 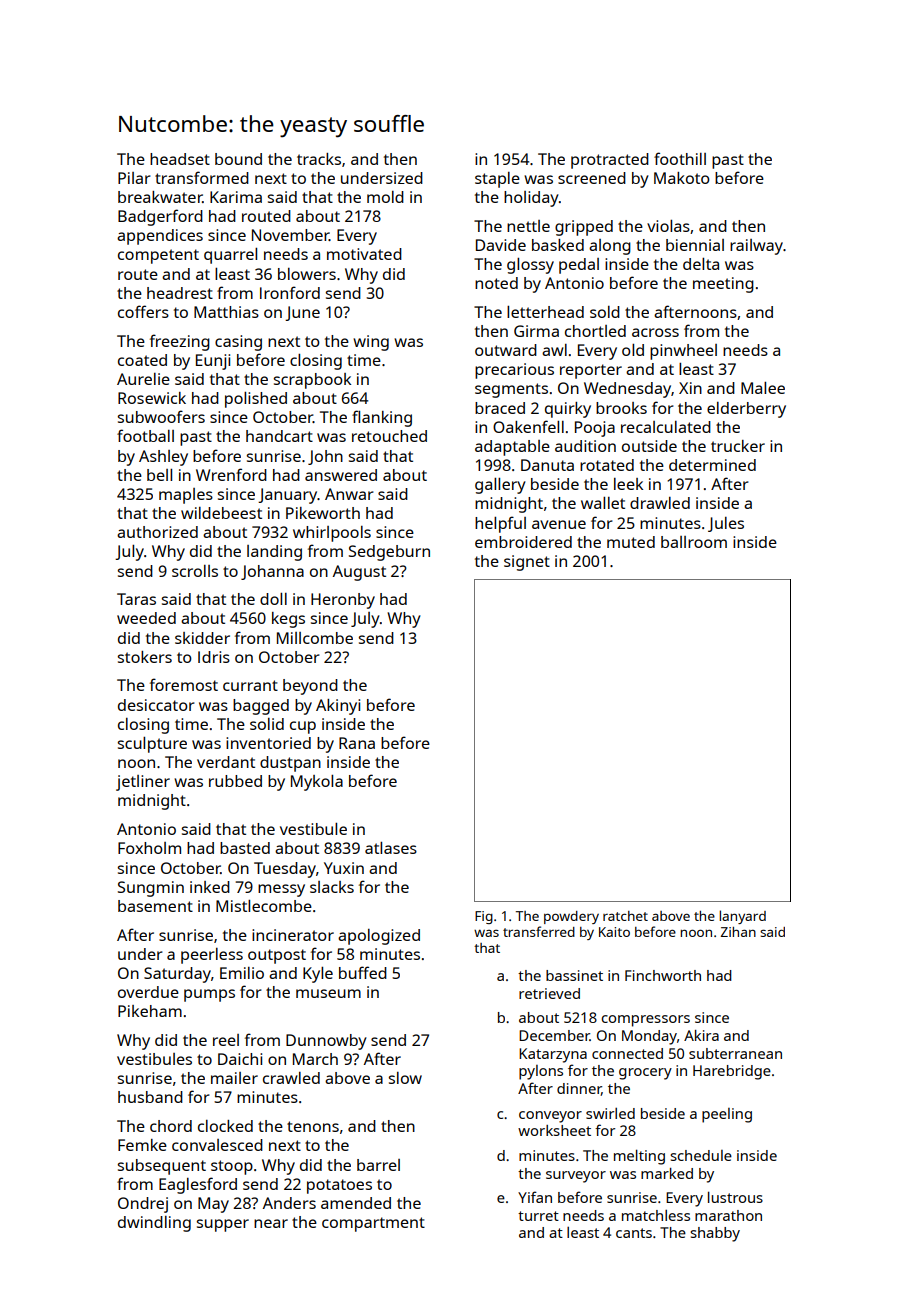 What do you see at coordinates (150, 1097) in the image?
I see `husband` at bounding box center [150, 1097].
